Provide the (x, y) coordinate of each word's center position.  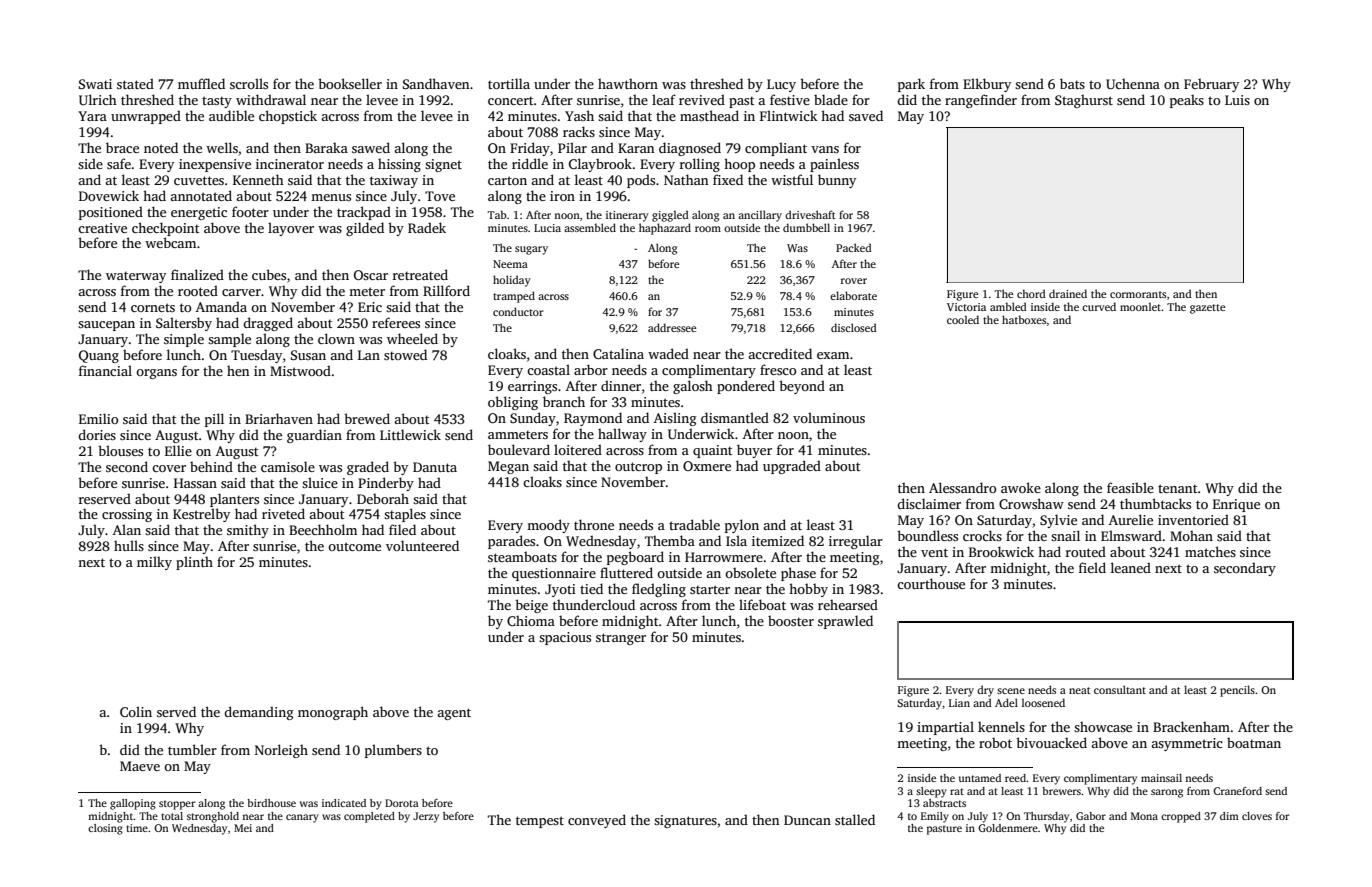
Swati (95, 84)
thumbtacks (1155, 503)
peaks (1187, 101)
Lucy (781, 85)
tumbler (192, 749)
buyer (754, 451)
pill (214, 420)
